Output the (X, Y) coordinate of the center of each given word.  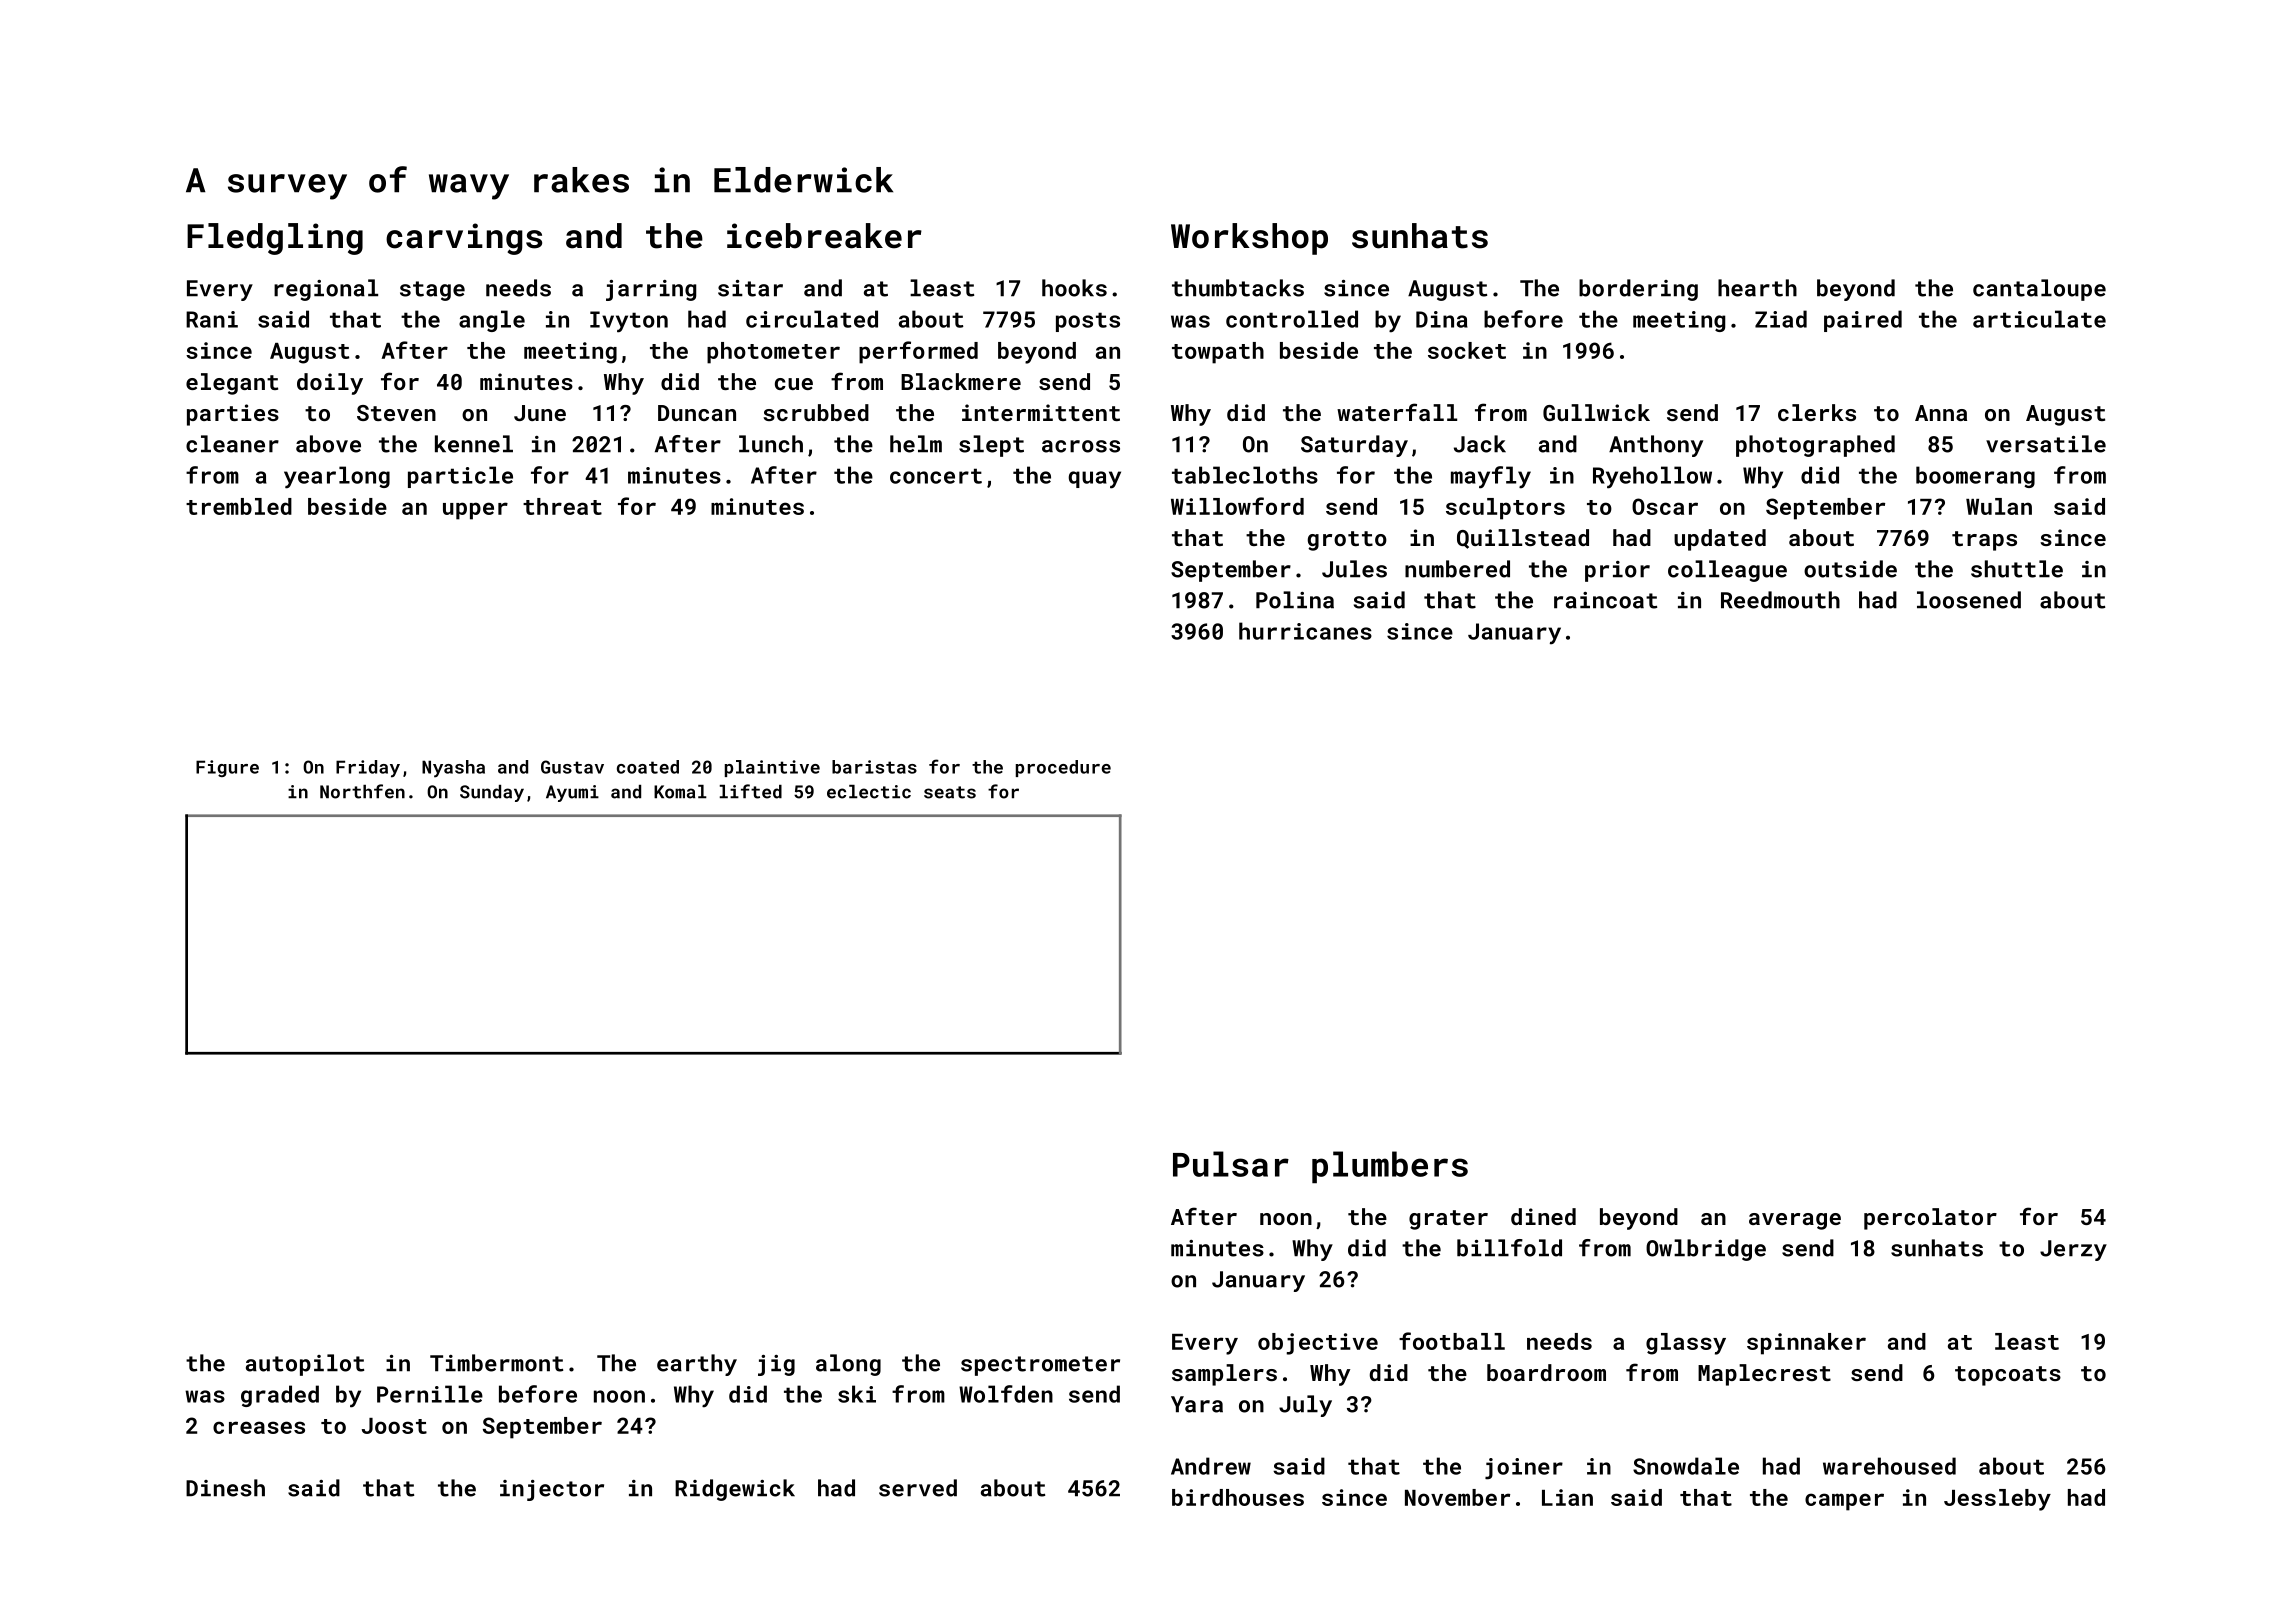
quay (1094, 480)
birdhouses (1238, 1497)
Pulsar (1231, 1164)
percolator (1930, 1219)
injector (552, 1490)
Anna (1941, 413)
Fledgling (275, 239)
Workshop (1249, 239)
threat (562, 506)
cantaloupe (2039, 290)
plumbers (1390, 1167)
